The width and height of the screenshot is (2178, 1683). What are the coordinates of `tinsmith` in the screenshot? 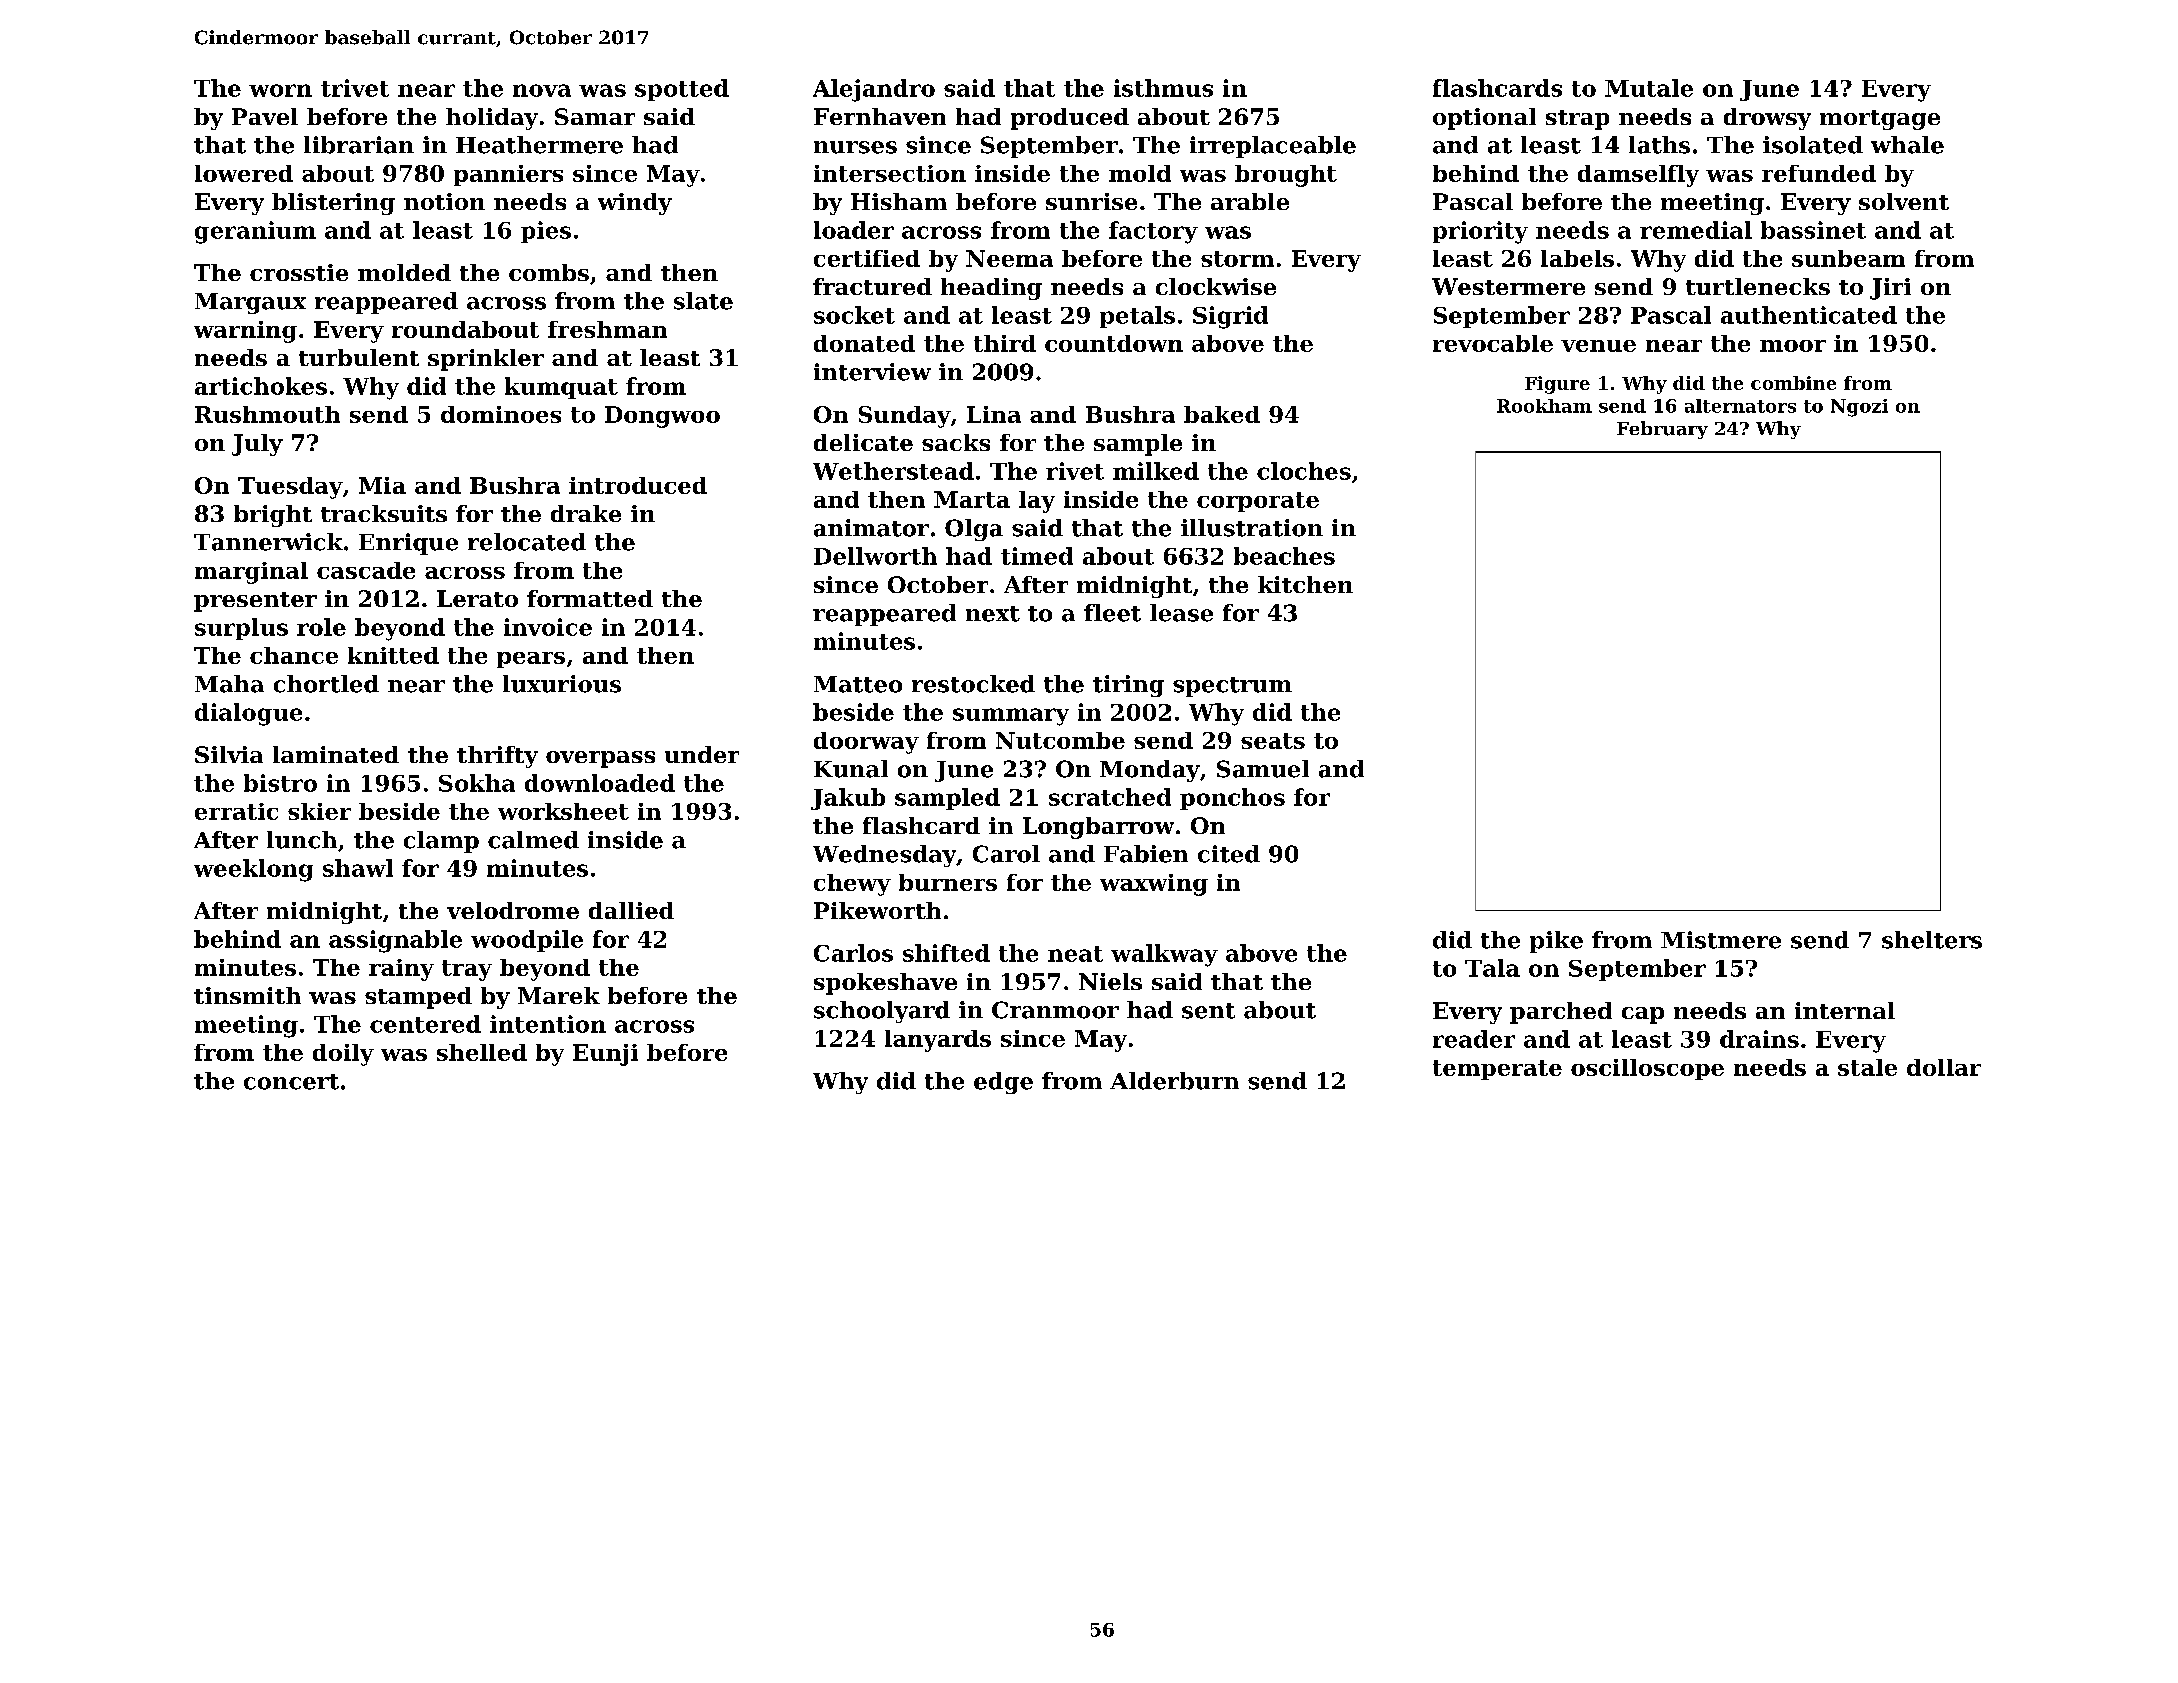 It's located at (247, 995).
